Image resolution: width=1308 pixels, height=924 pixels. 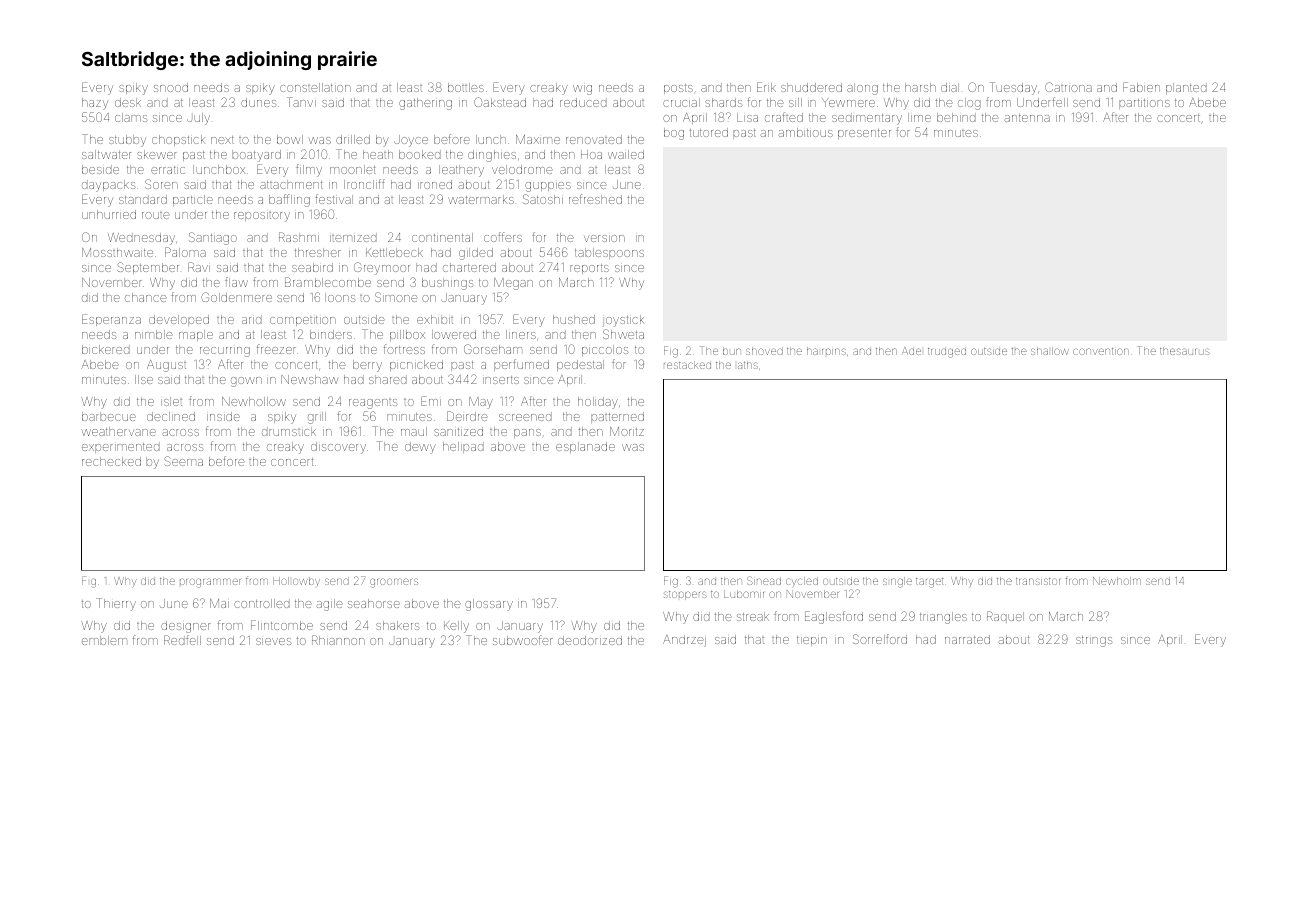 I want to click on tablespoons, so click(x=609, y=253).
